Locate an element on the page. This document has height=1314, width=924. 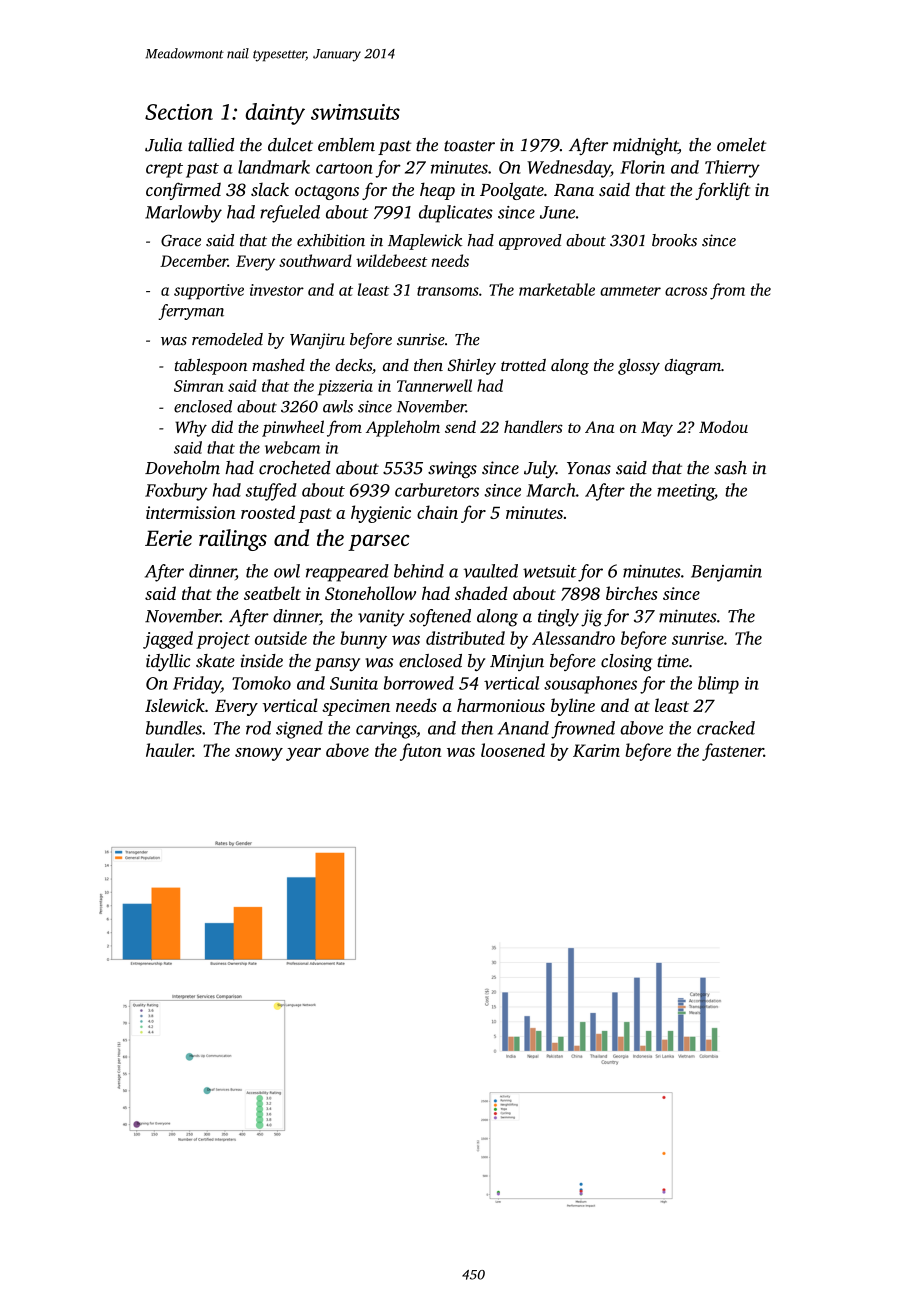
Benjamin is located at coordinates (726, 573).
